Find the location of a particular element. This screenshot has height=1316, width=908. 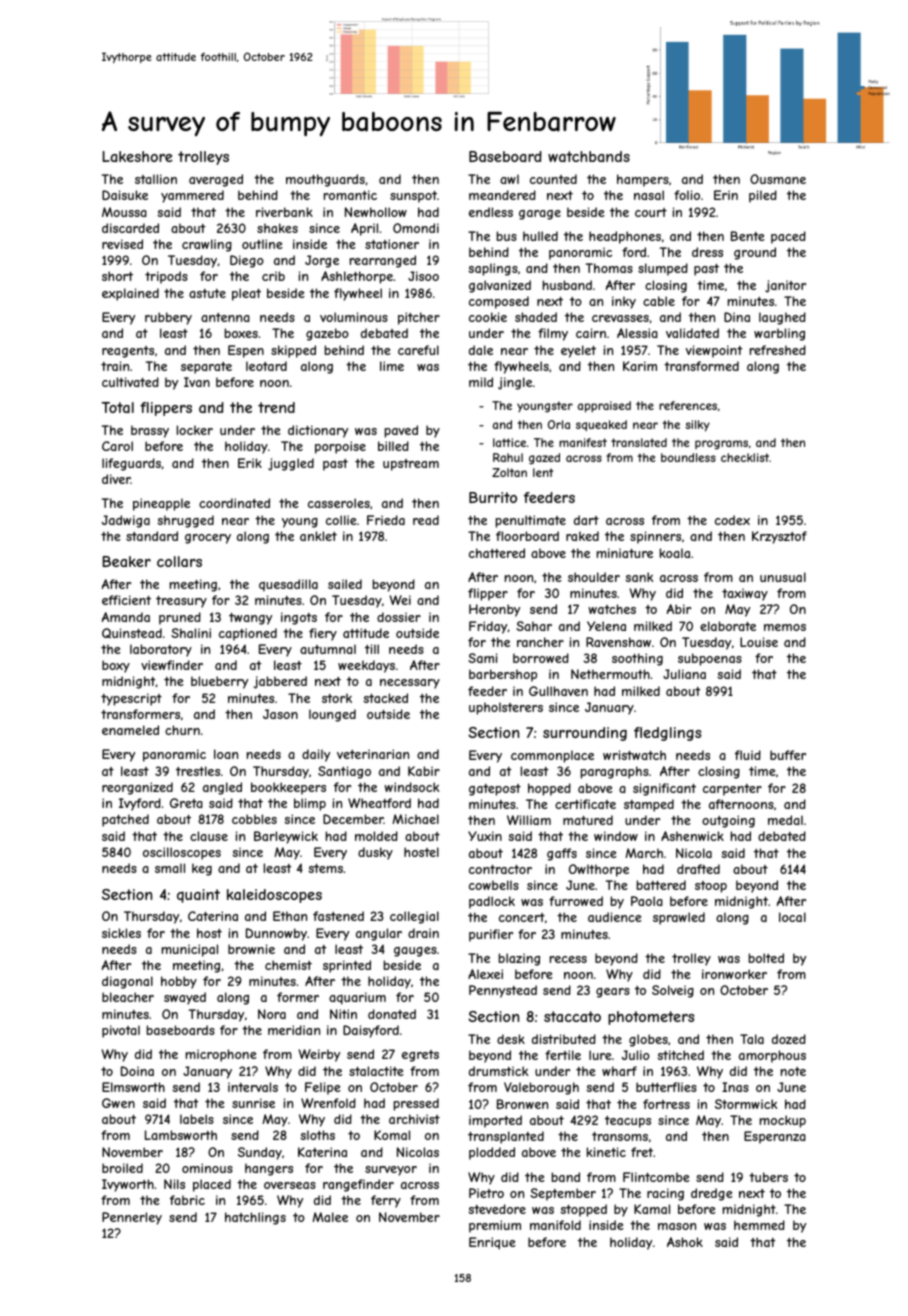

sickles is located at coordinates (121, 933).
